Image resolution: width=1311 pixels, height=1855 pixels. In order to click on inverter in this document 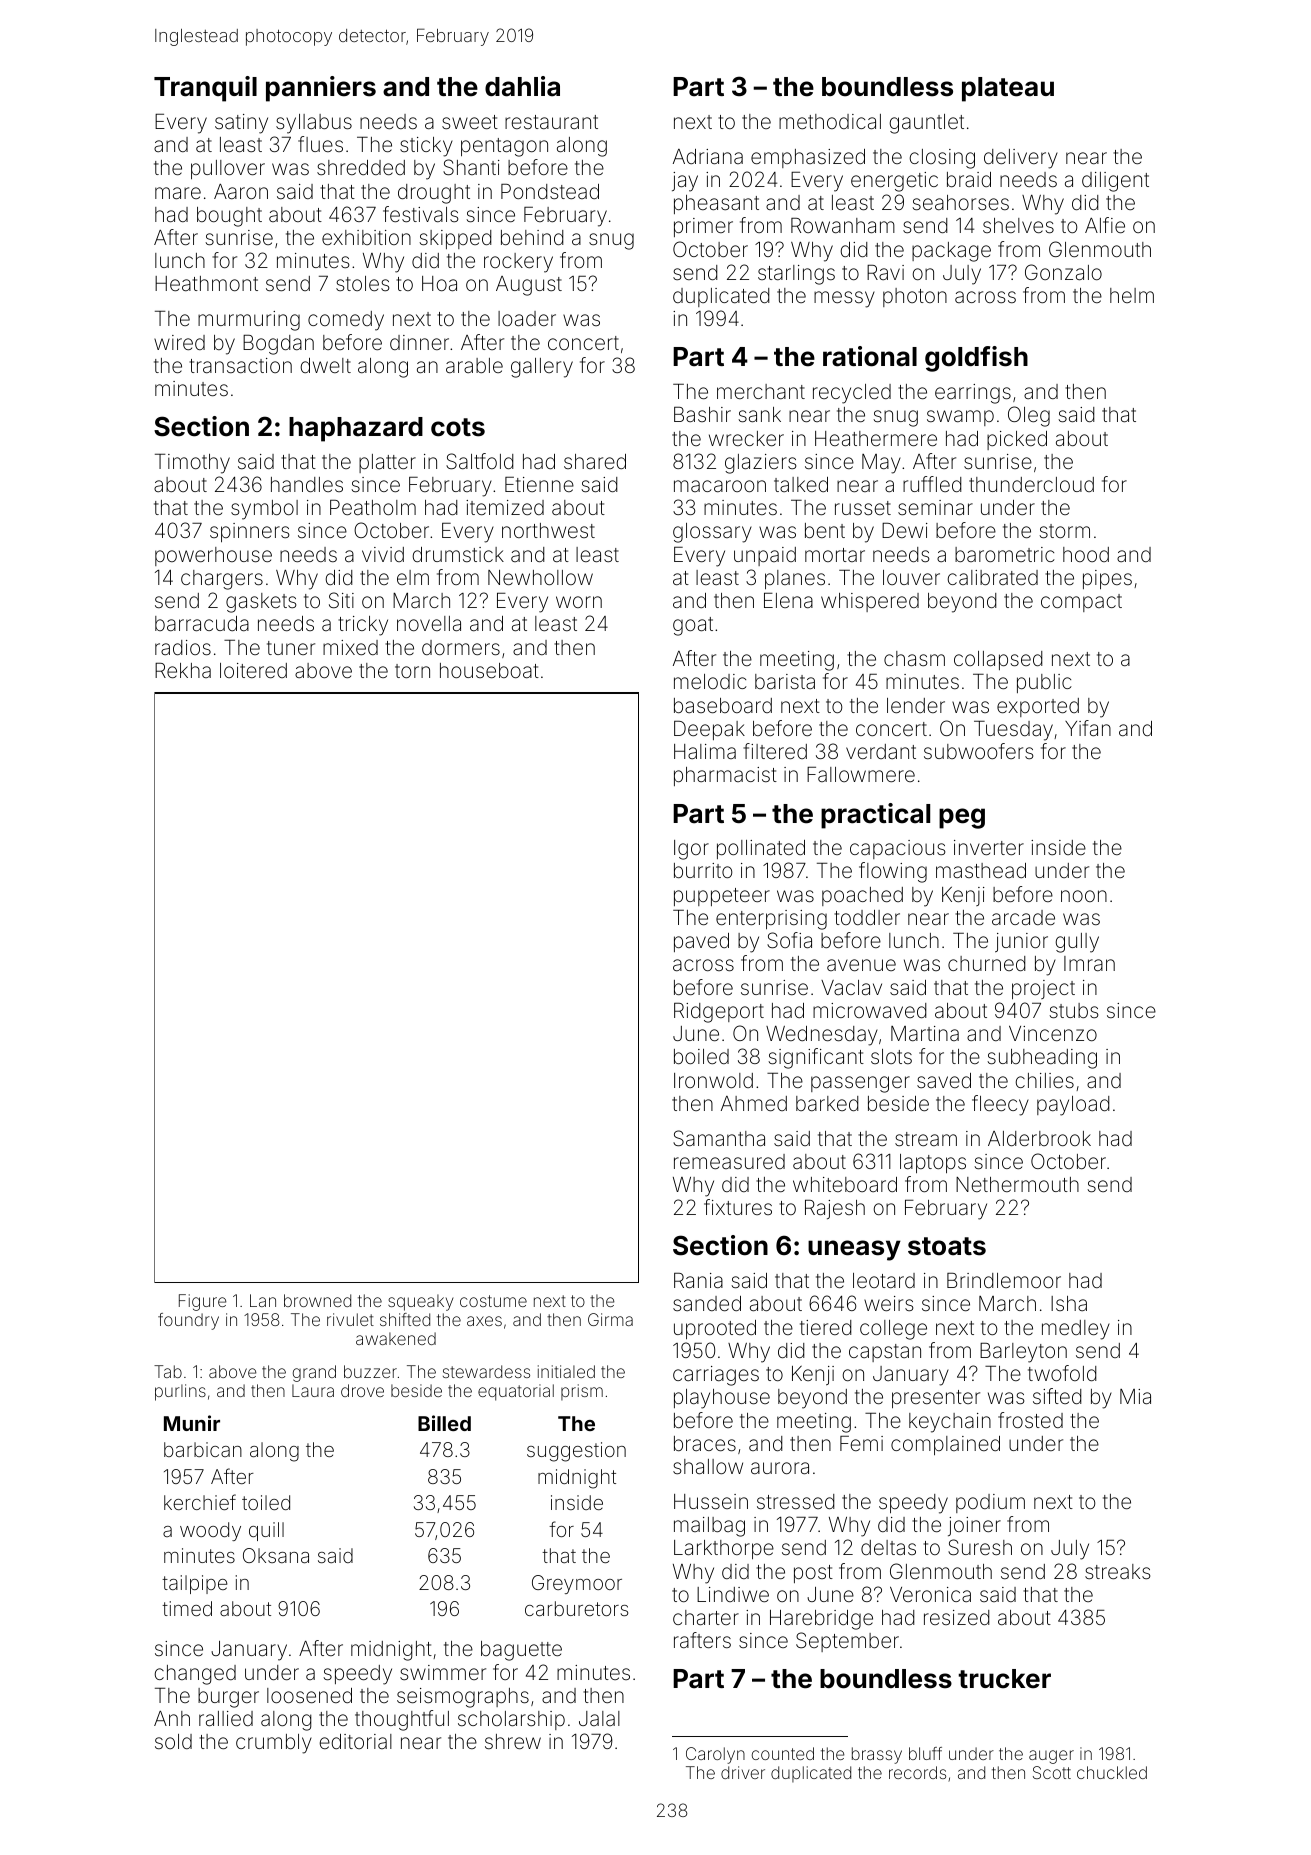, I will do `click(989, 847)`.
